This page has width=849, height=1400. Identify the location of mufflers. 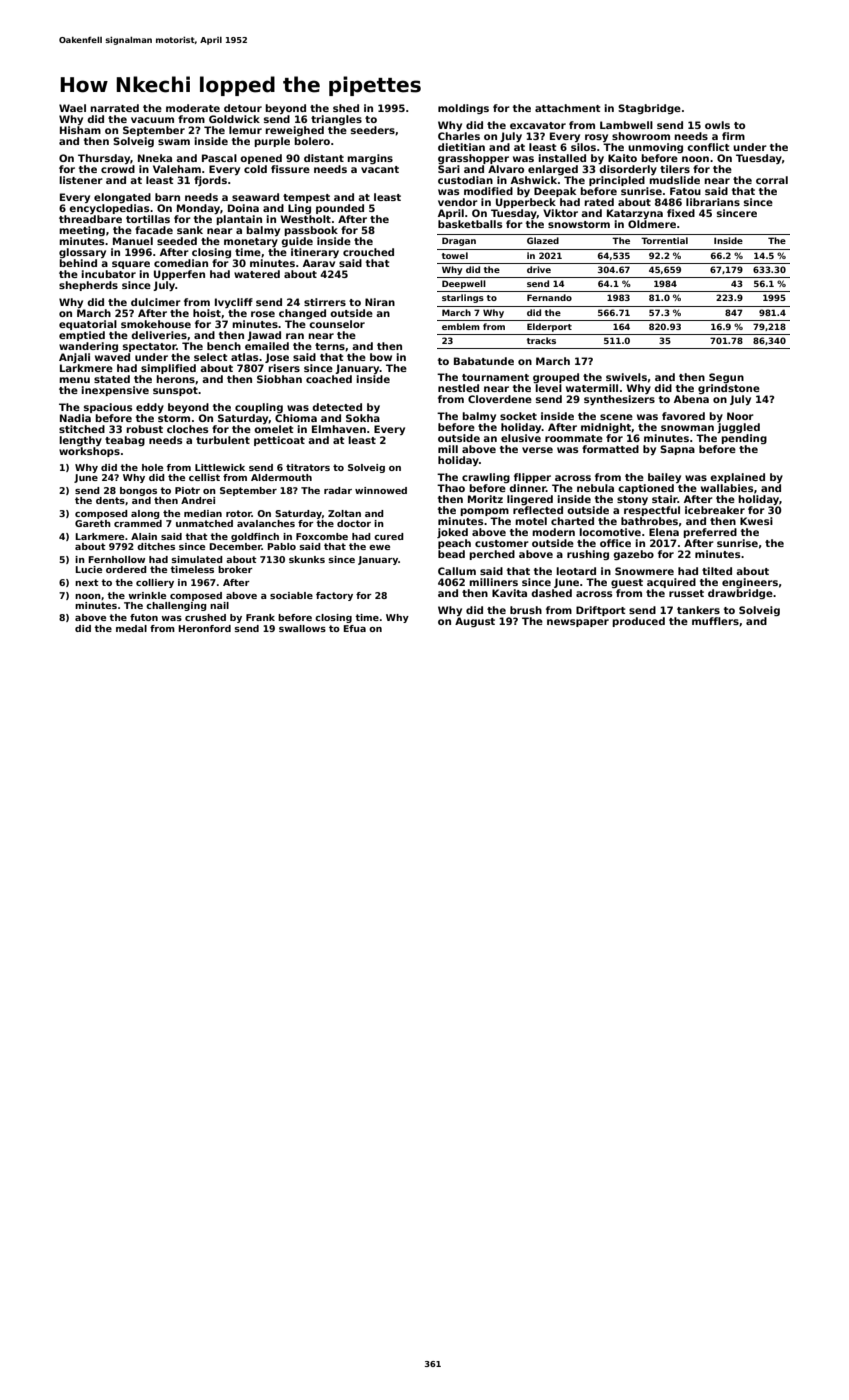
(715, 621).
